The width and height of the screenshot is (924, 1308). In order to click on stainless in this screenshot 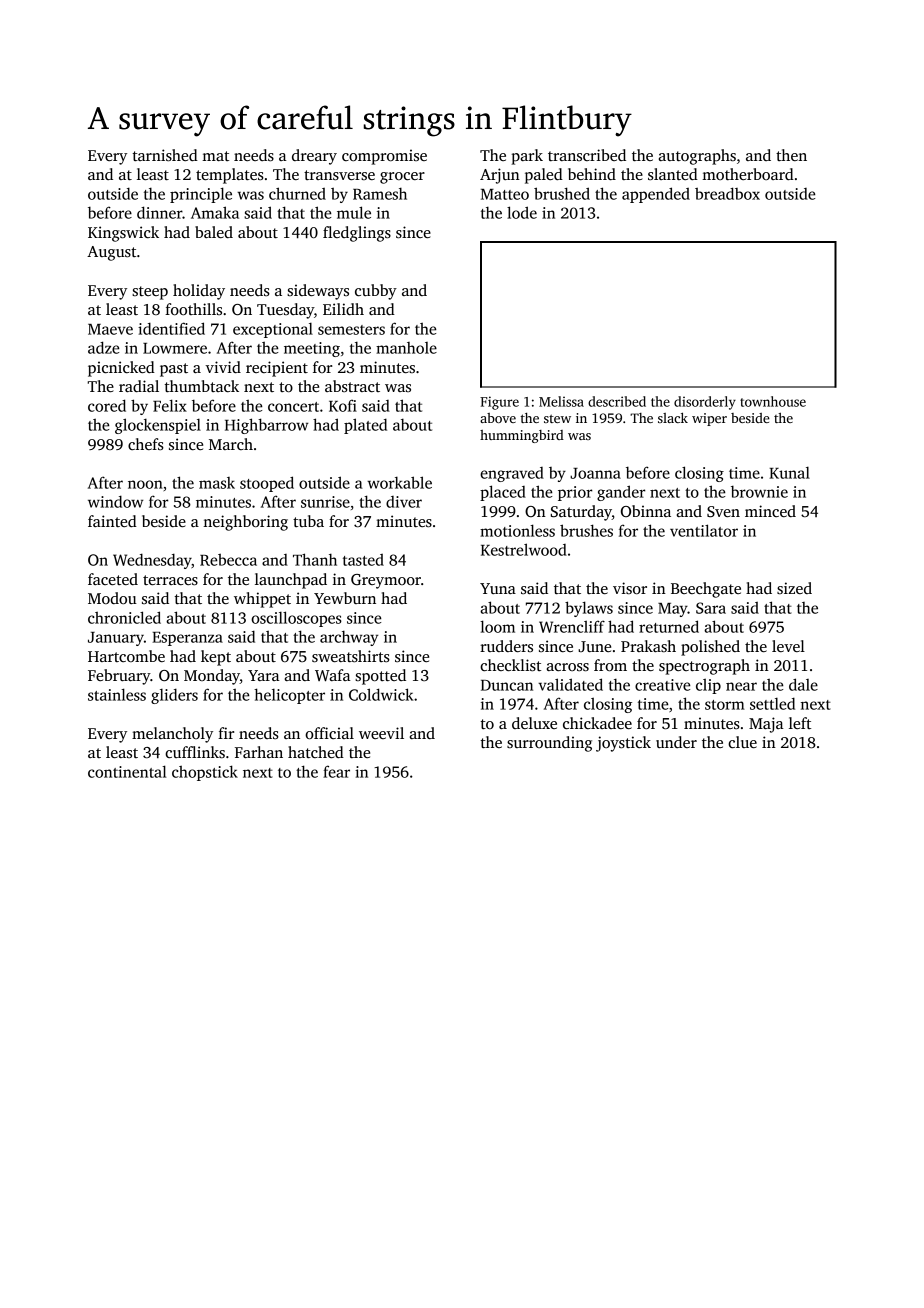, I will do `click(117, 694)`.
